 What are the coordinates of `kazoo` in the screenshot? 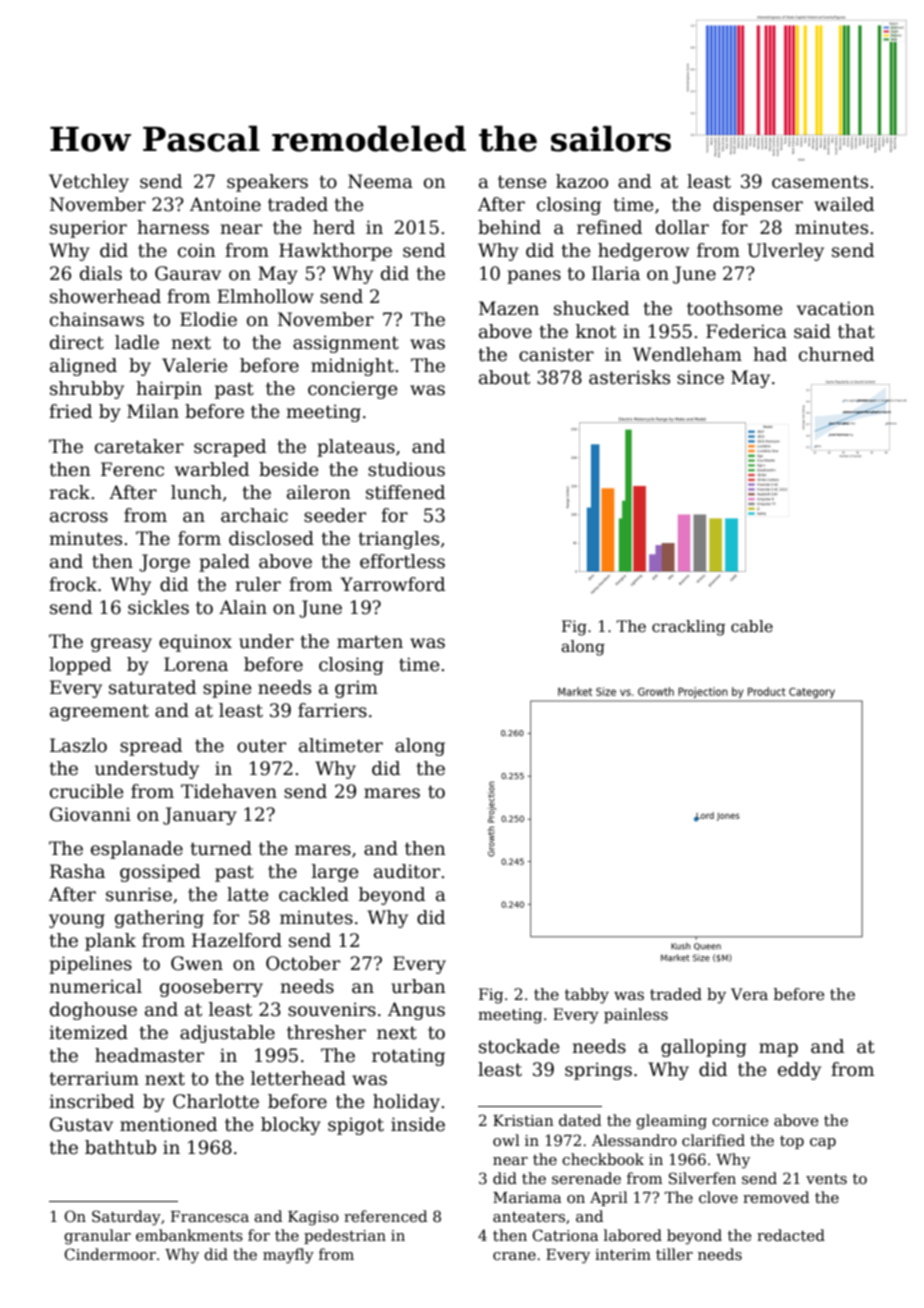 It's located at (582, 181).
